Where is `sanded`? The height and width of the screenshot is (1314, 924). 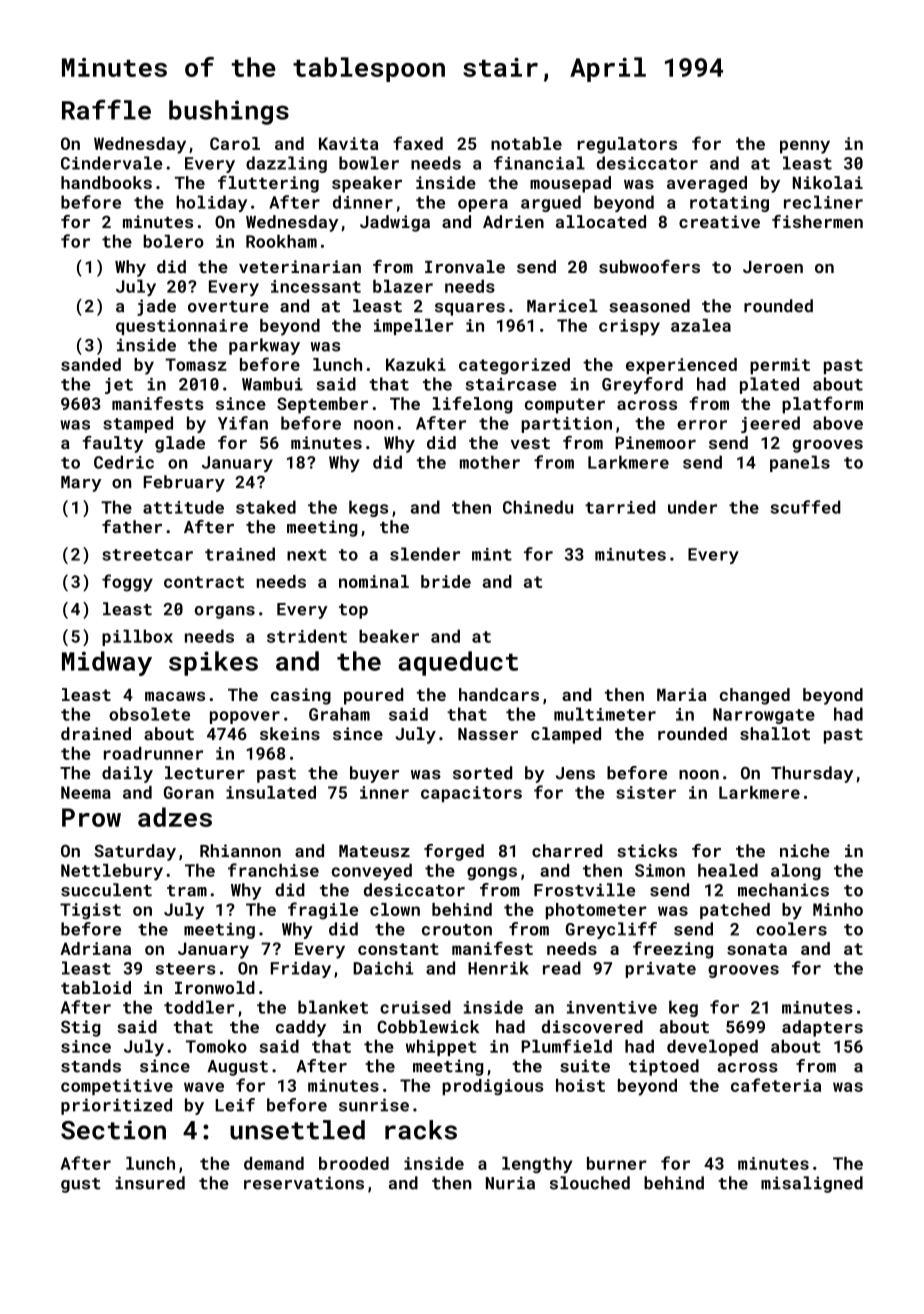 sanded is located at coordinates (91, 364).
